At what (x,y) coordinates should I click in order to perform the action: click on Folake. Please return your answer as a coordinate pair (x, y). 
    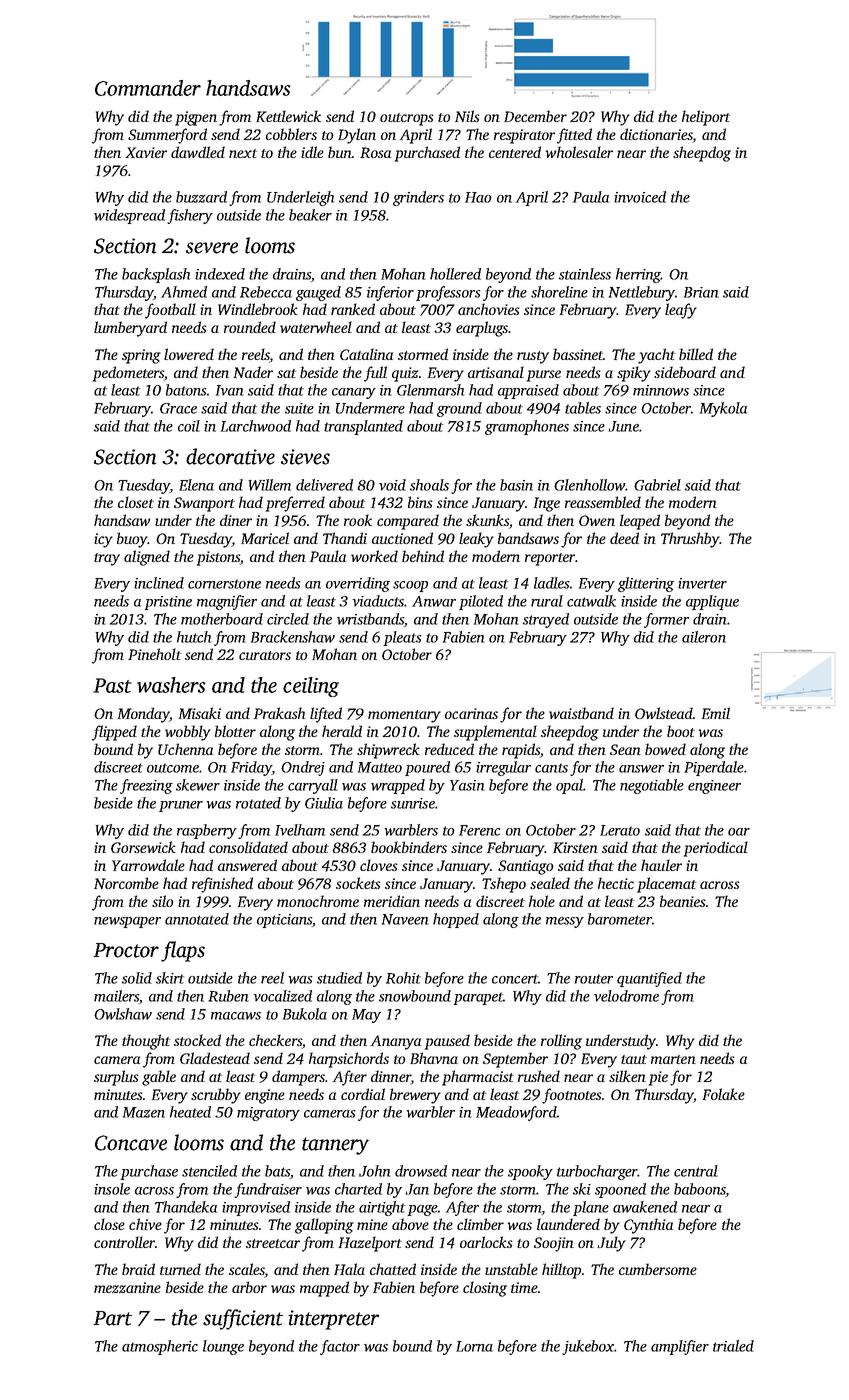
    Looking at the image, I should click on (724, 1094).
